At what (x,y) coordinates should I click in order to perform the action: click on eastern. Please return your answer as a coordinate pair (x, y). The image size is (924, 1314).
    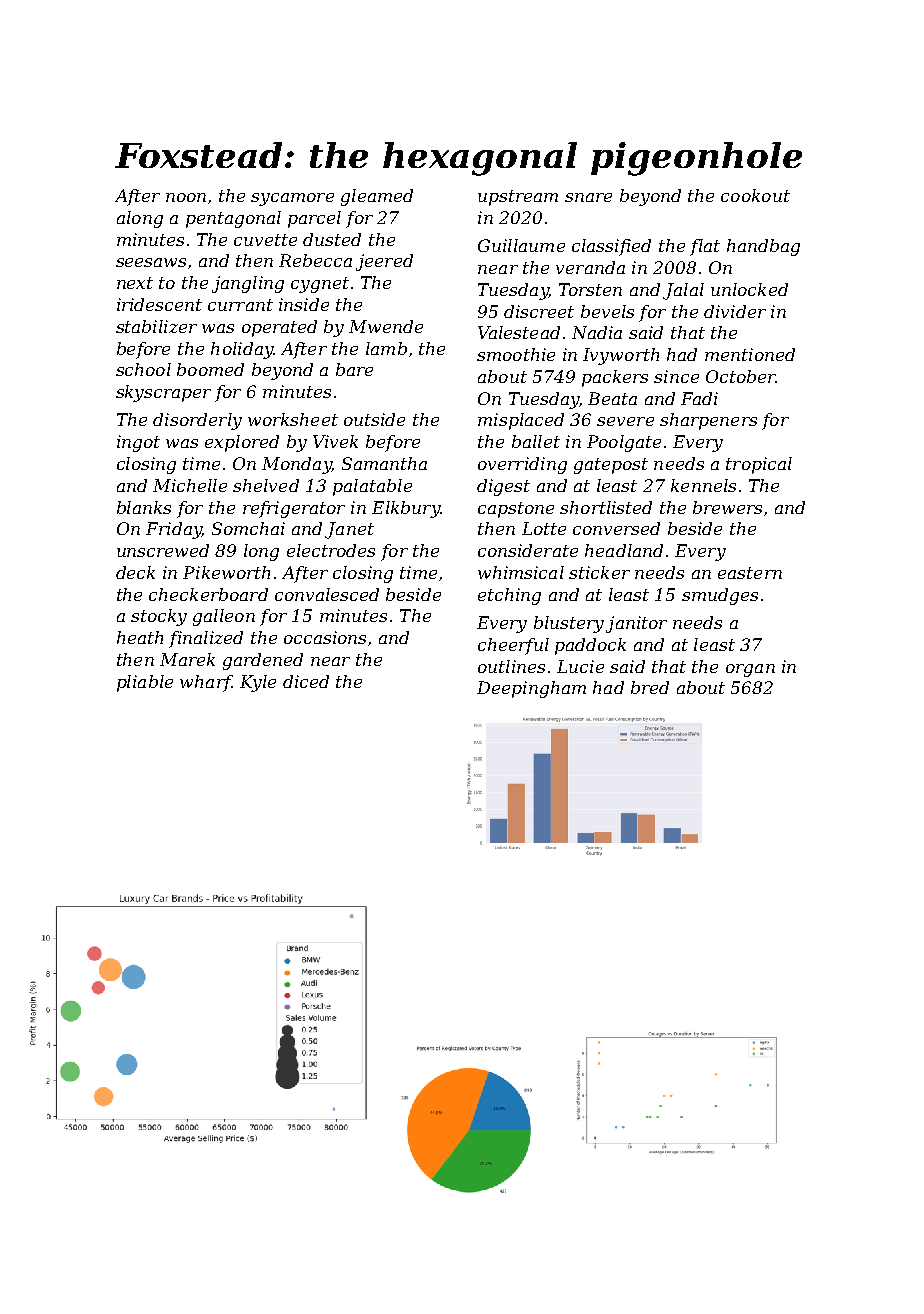
    Looking at the image, I should click on (750, 573).
